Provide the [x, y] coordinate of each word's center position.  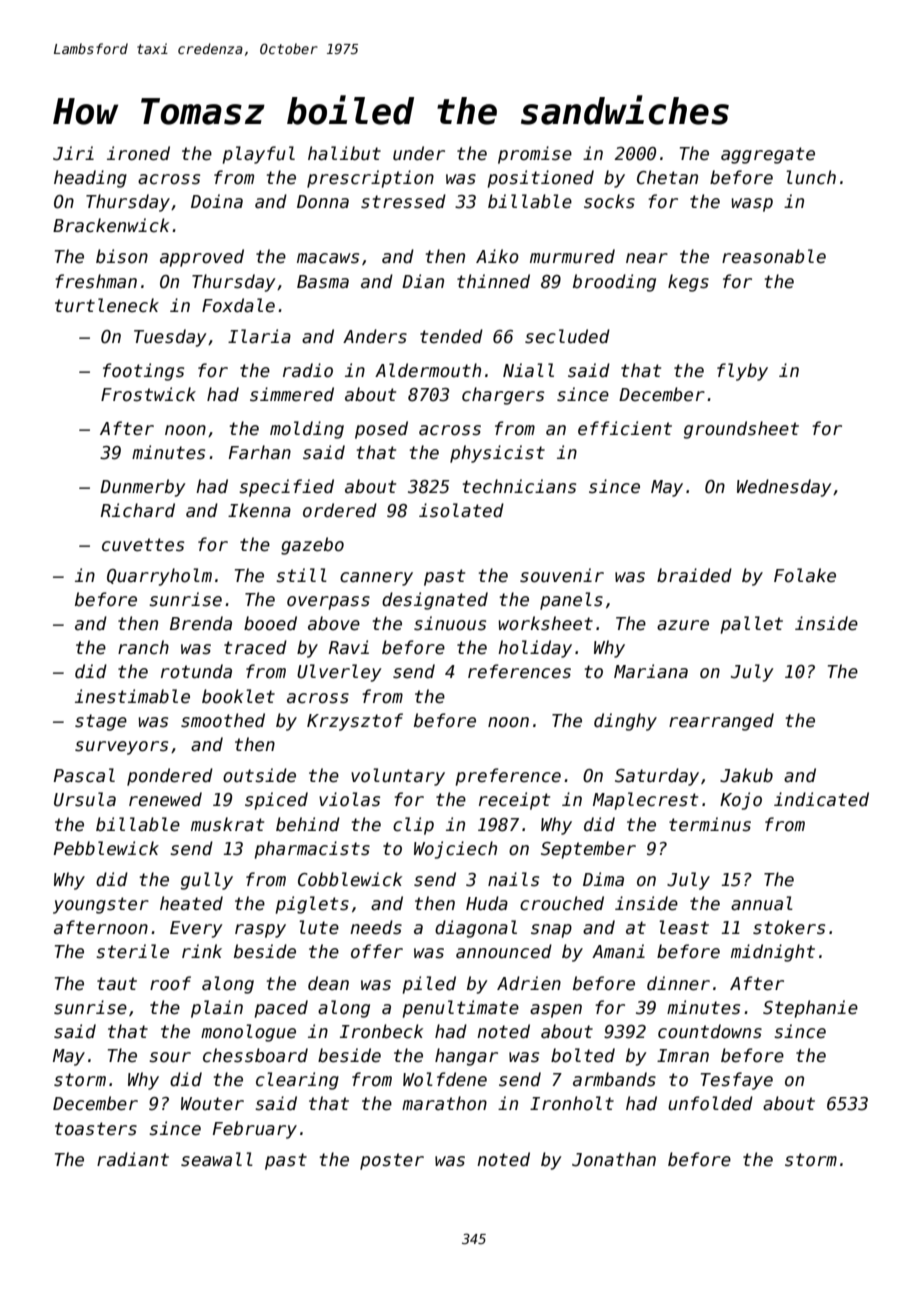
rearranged [721, 722]
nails [513, 879]
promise [535, 155]
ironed [138, 153]
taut [117, 984]
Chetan [667, 177]
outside [259, 775]
